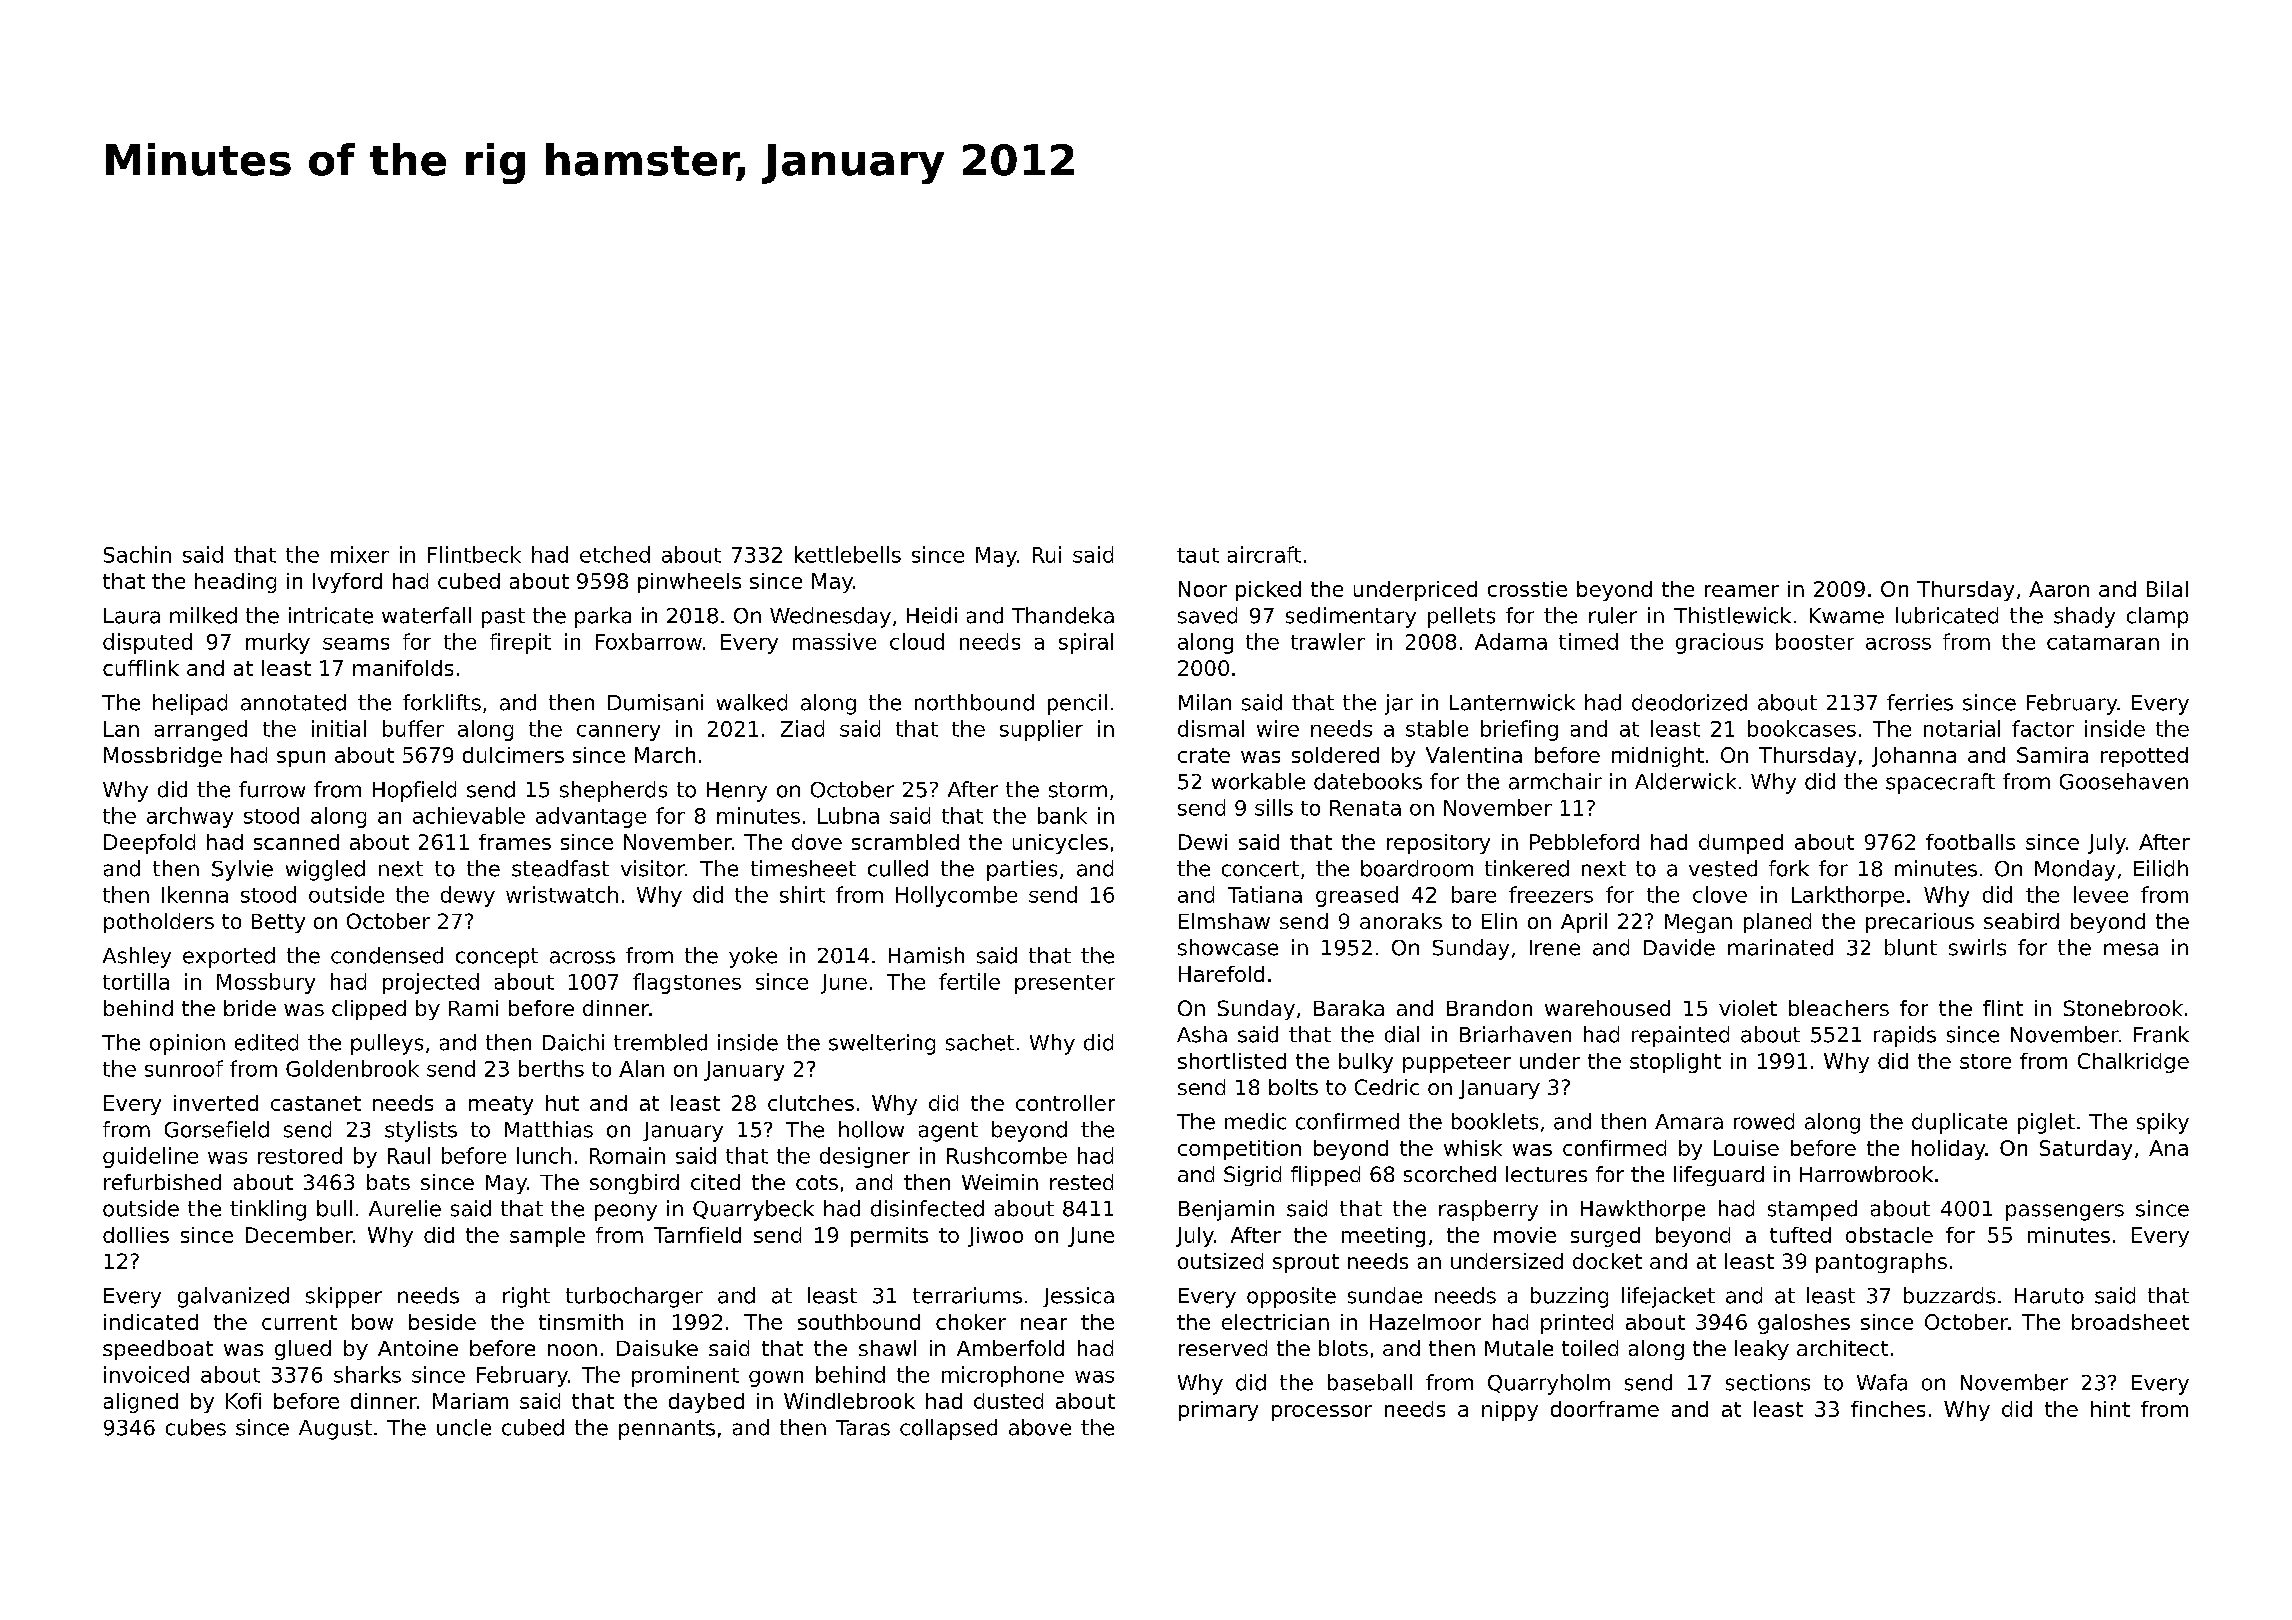 Image resolution: width=2292 pixels, height=1620 pixels. I want to click on Hamish, so click(926, 955).
